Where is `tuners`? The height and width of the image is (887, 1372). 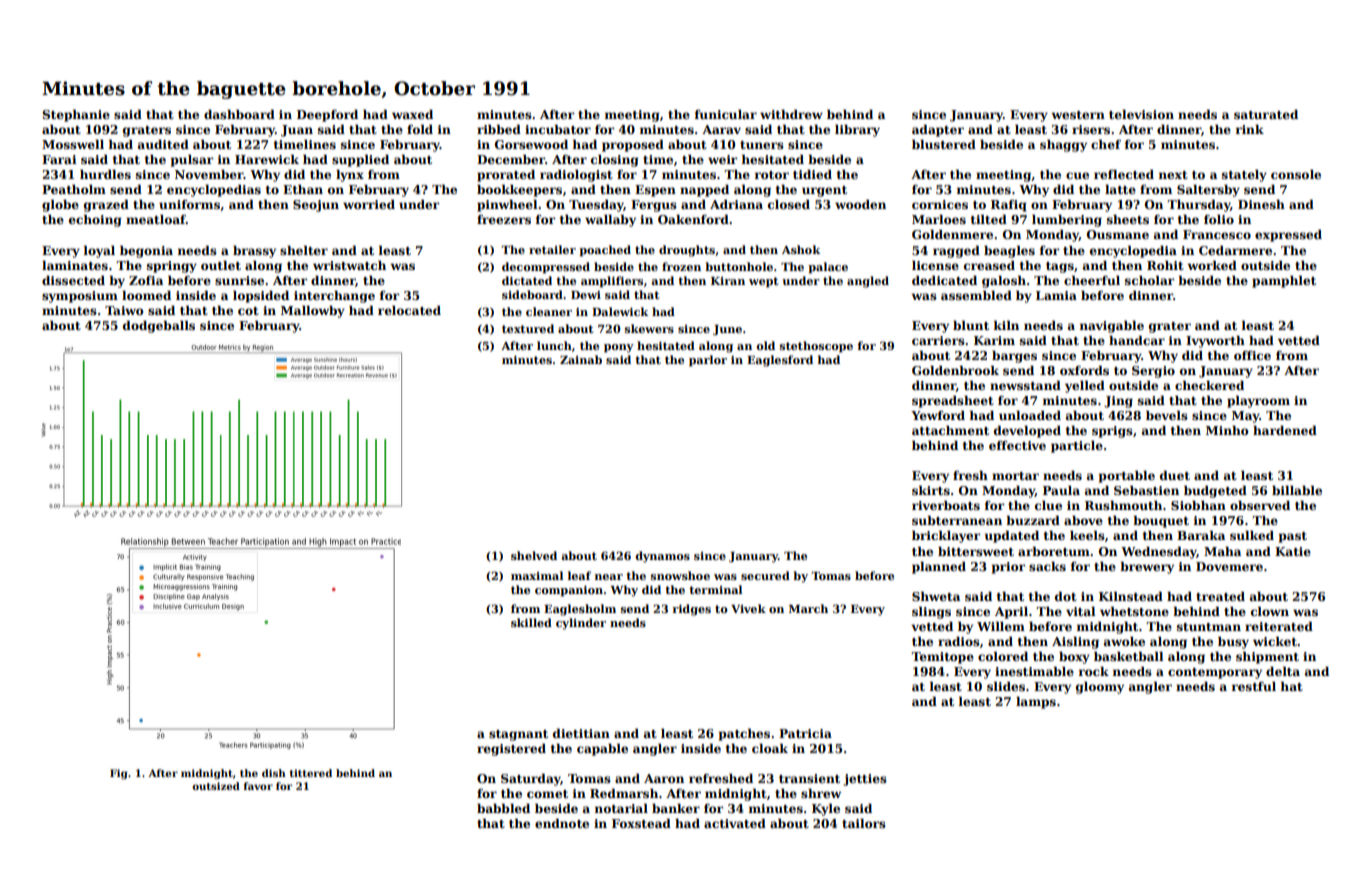 tuners is located at coordinates (762, 145).
